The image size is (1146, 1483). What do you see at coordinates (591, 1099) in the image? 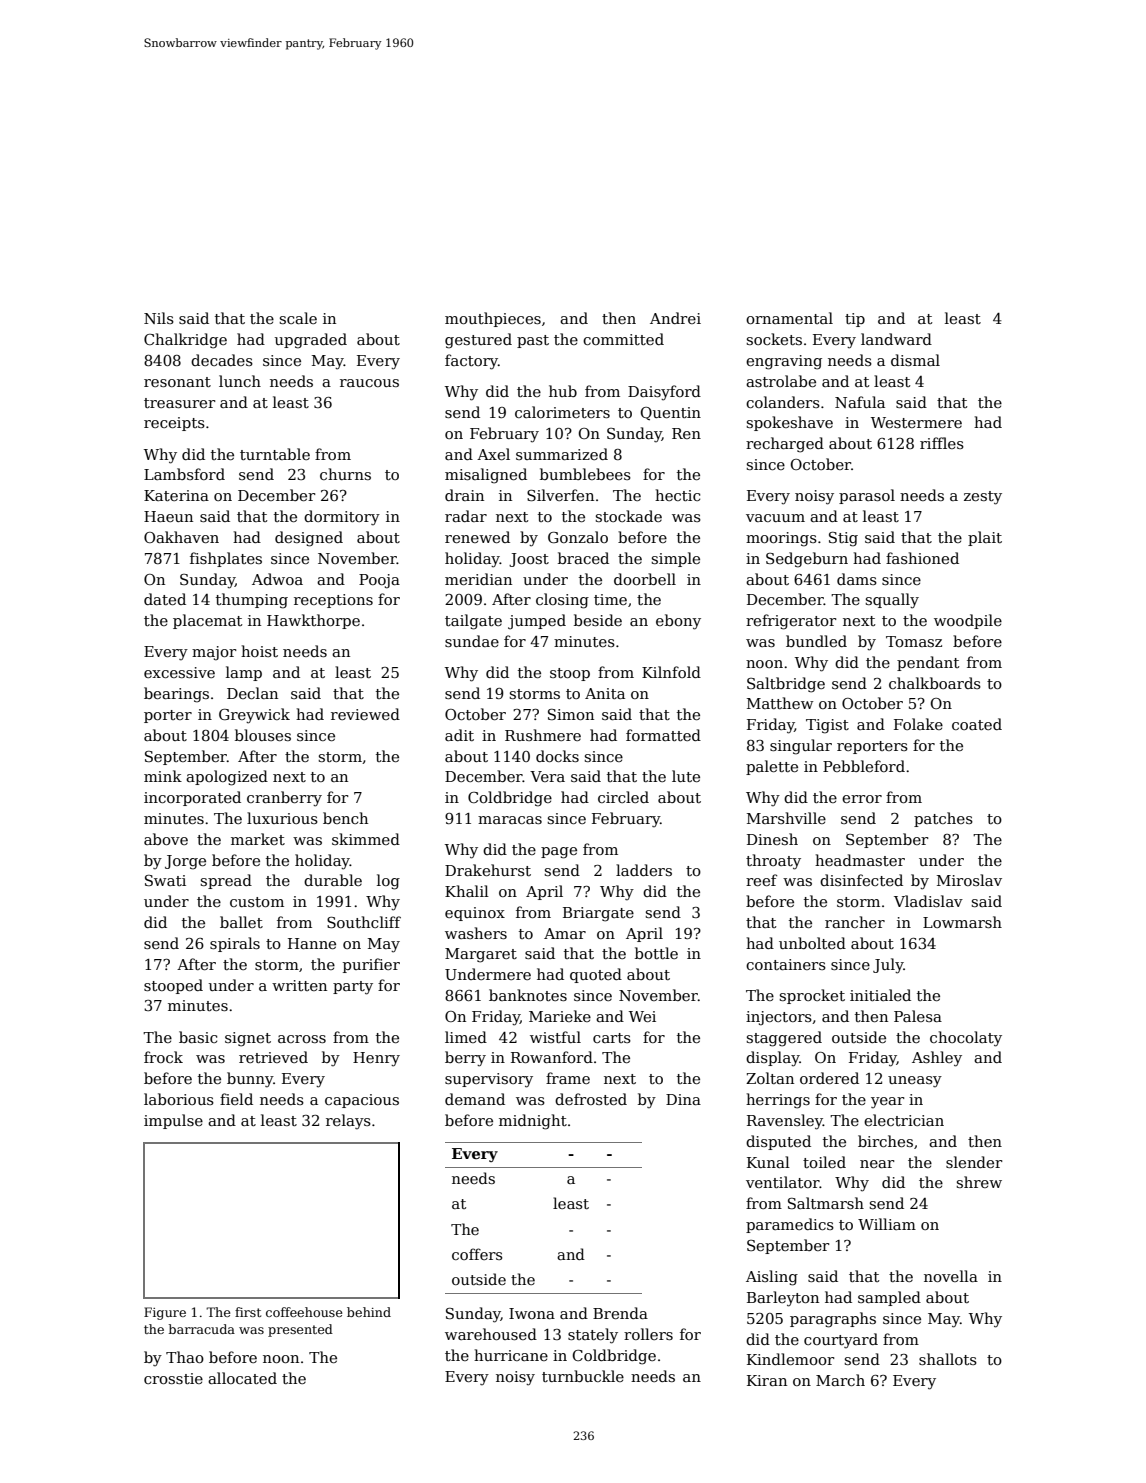
I see `defrosted` at bounding box center [591, 1099].
